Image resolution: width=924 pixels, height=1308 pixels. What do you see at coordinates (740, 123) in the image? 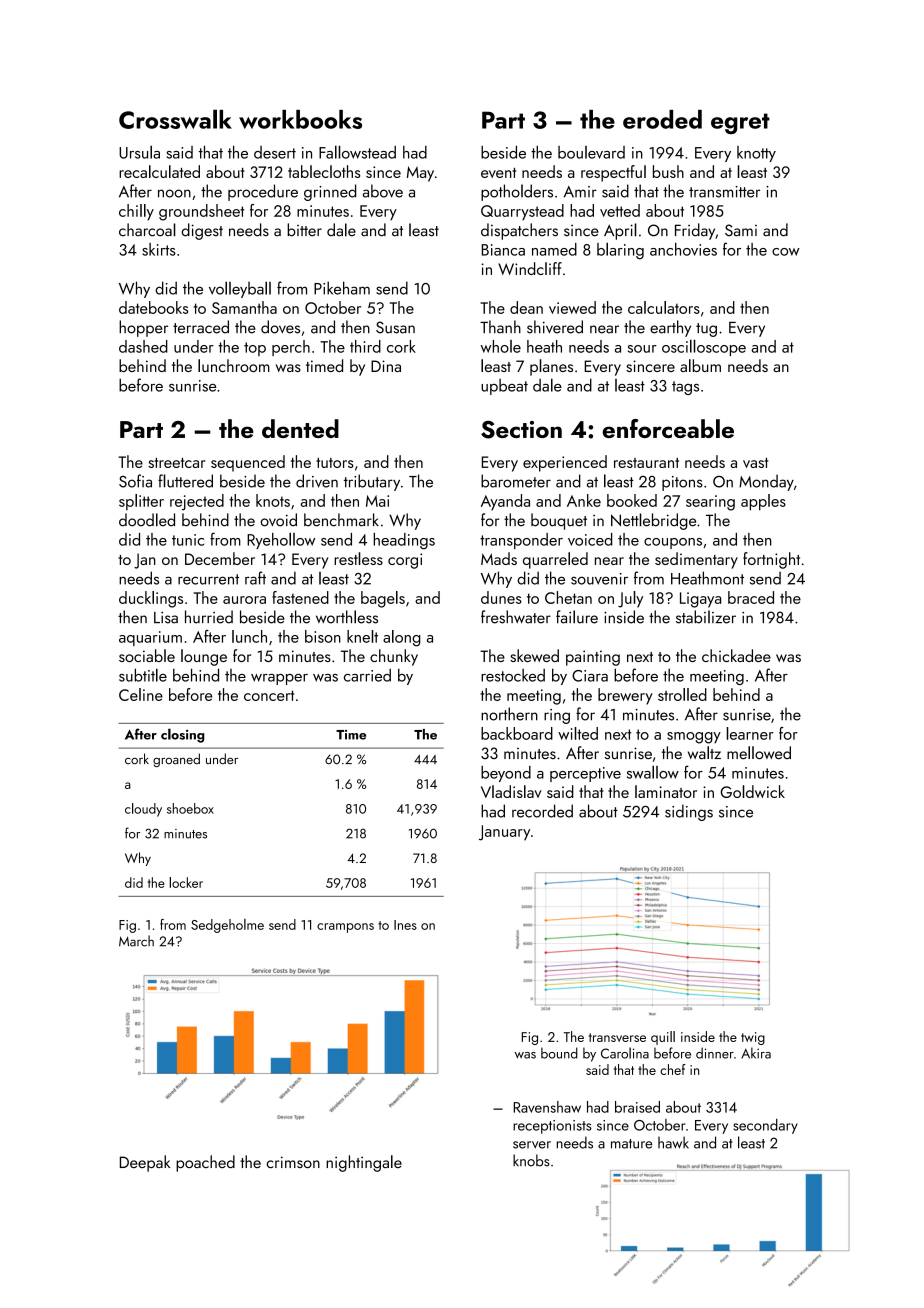
I see `egret` at bounding box center [740, 123].
